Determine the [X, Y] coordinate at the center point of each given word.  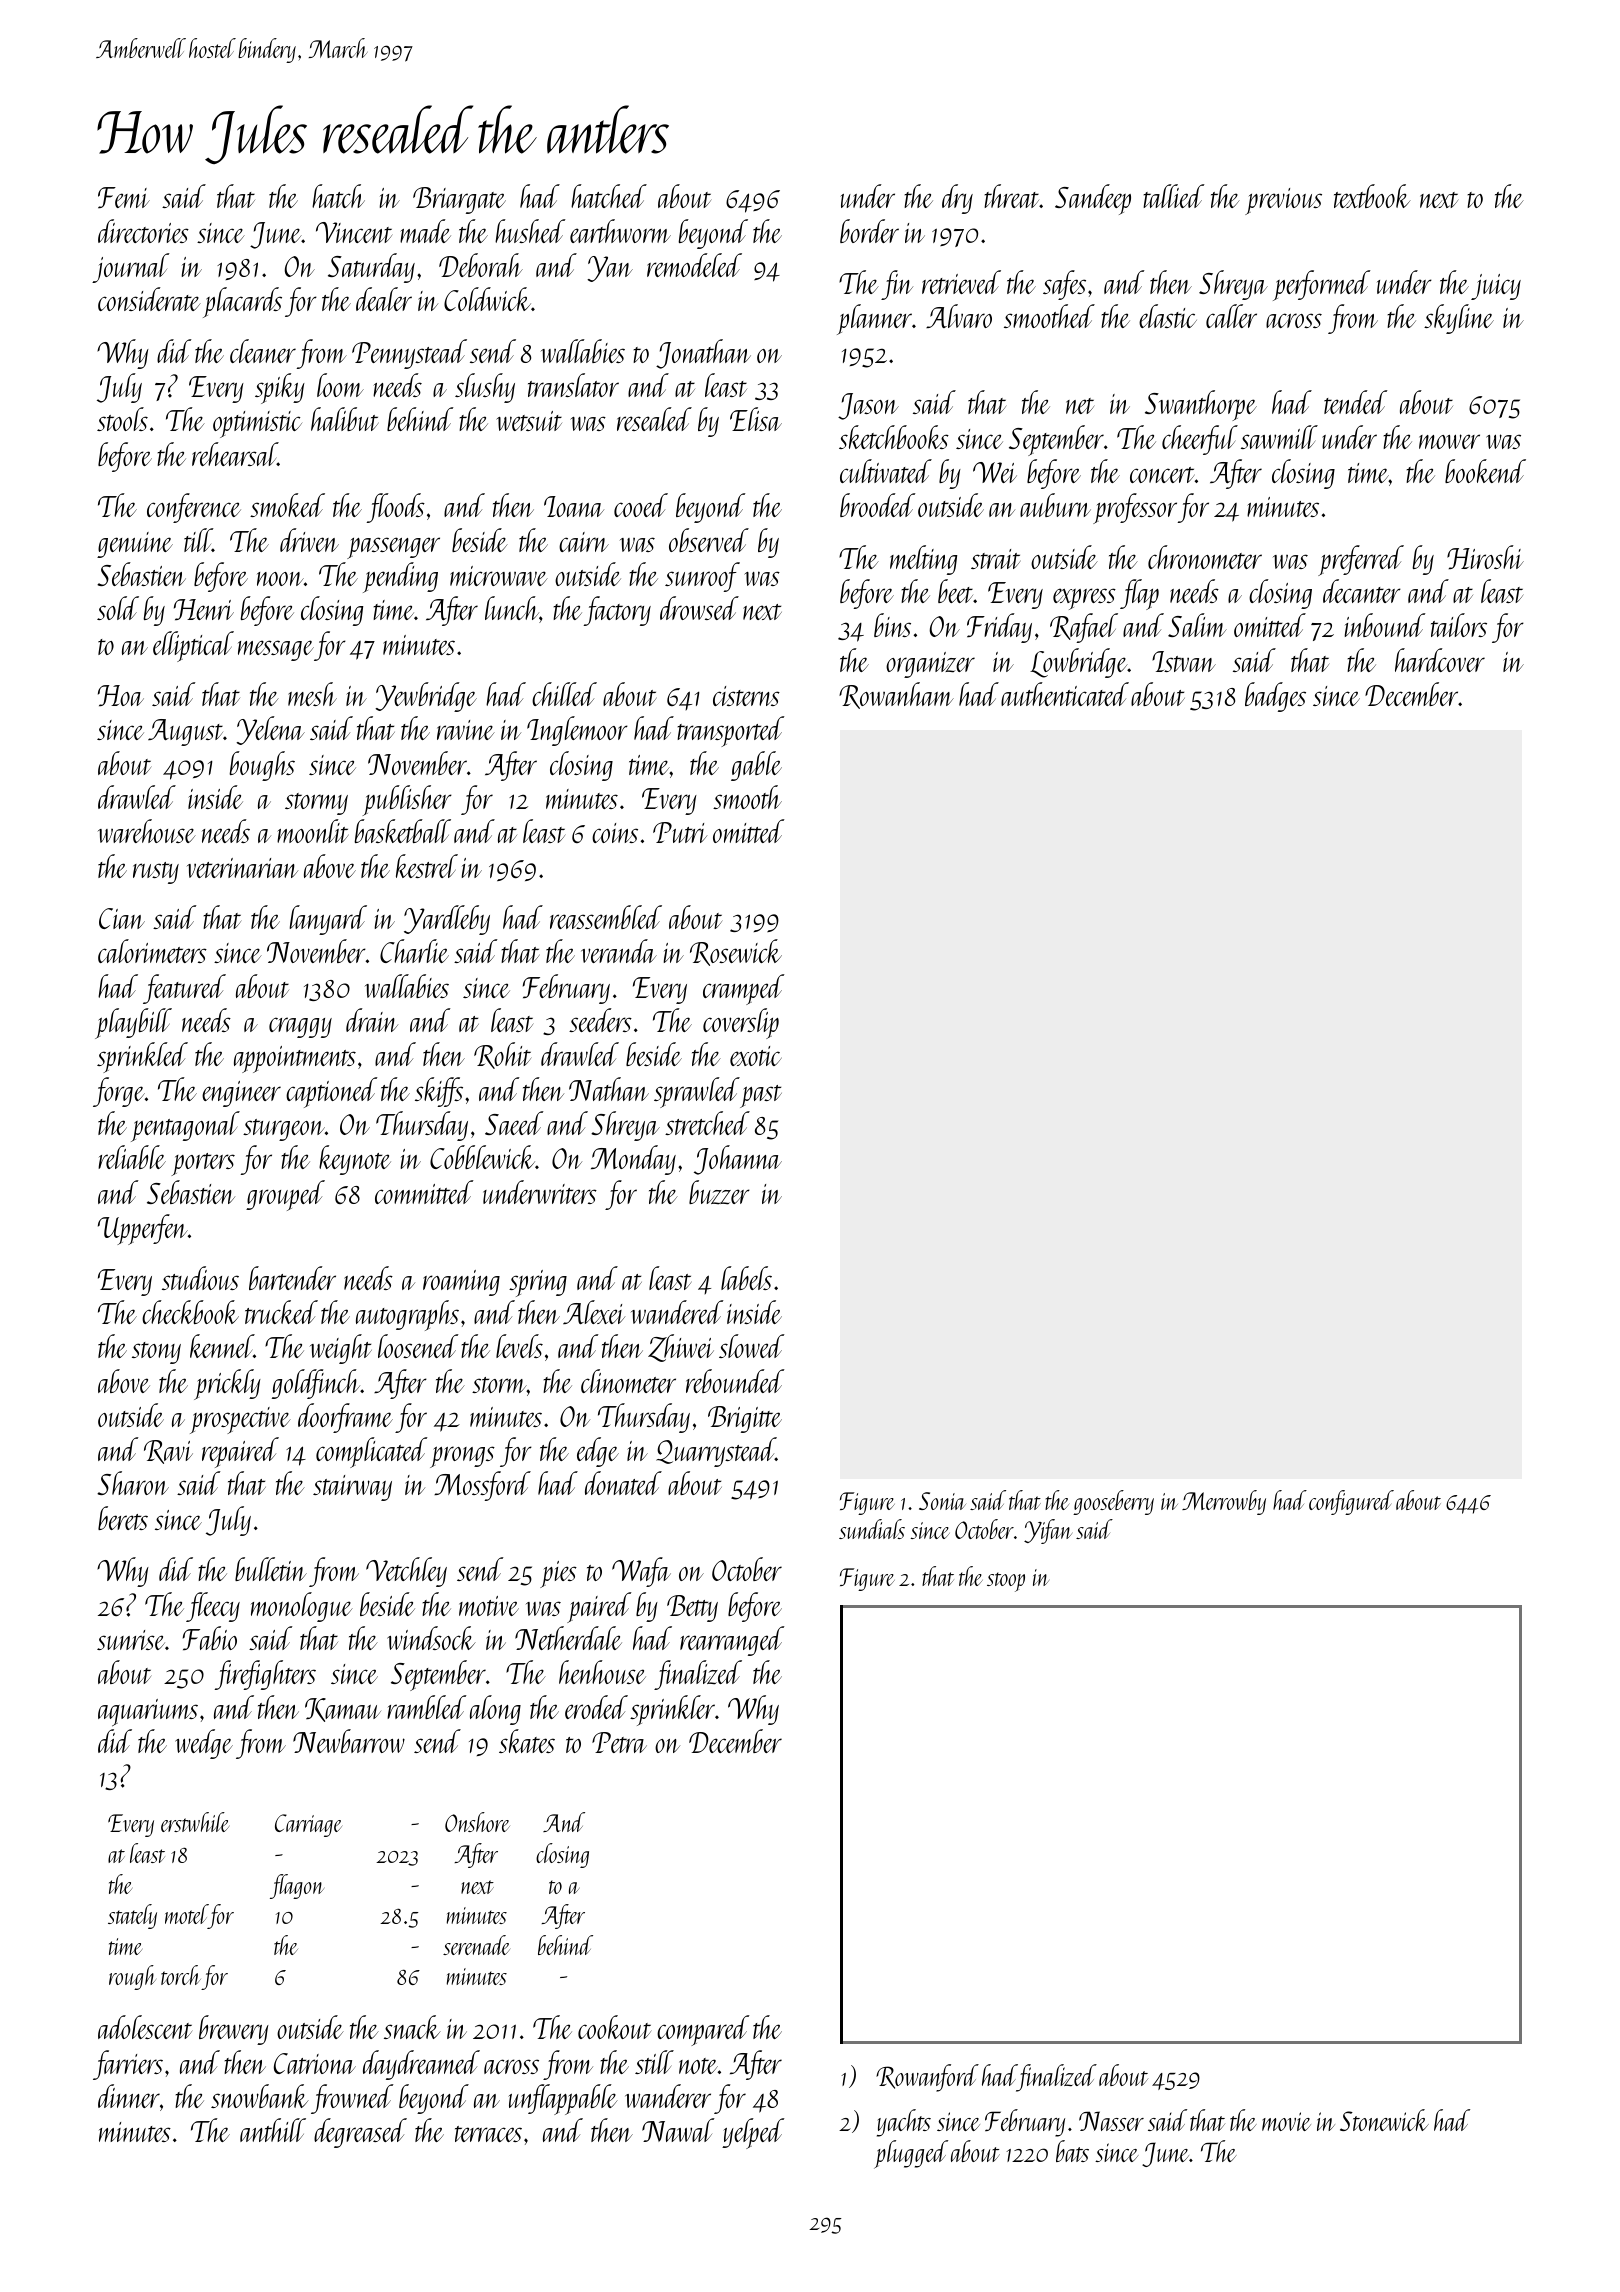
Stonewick [1384, 2120]
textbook [1372, 196]
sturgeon [284, 1130]
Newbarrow [349, 1741]
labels [746, 1278]
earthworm [620, 231]
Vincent [354, 232]
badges [1275, 697]
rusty [156, 873]
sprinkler [672, 1710]
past [761, 1096]
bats [1072, 2151]
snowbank [260, 2096]
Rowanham [896, 695]
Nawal [678, 2130]
